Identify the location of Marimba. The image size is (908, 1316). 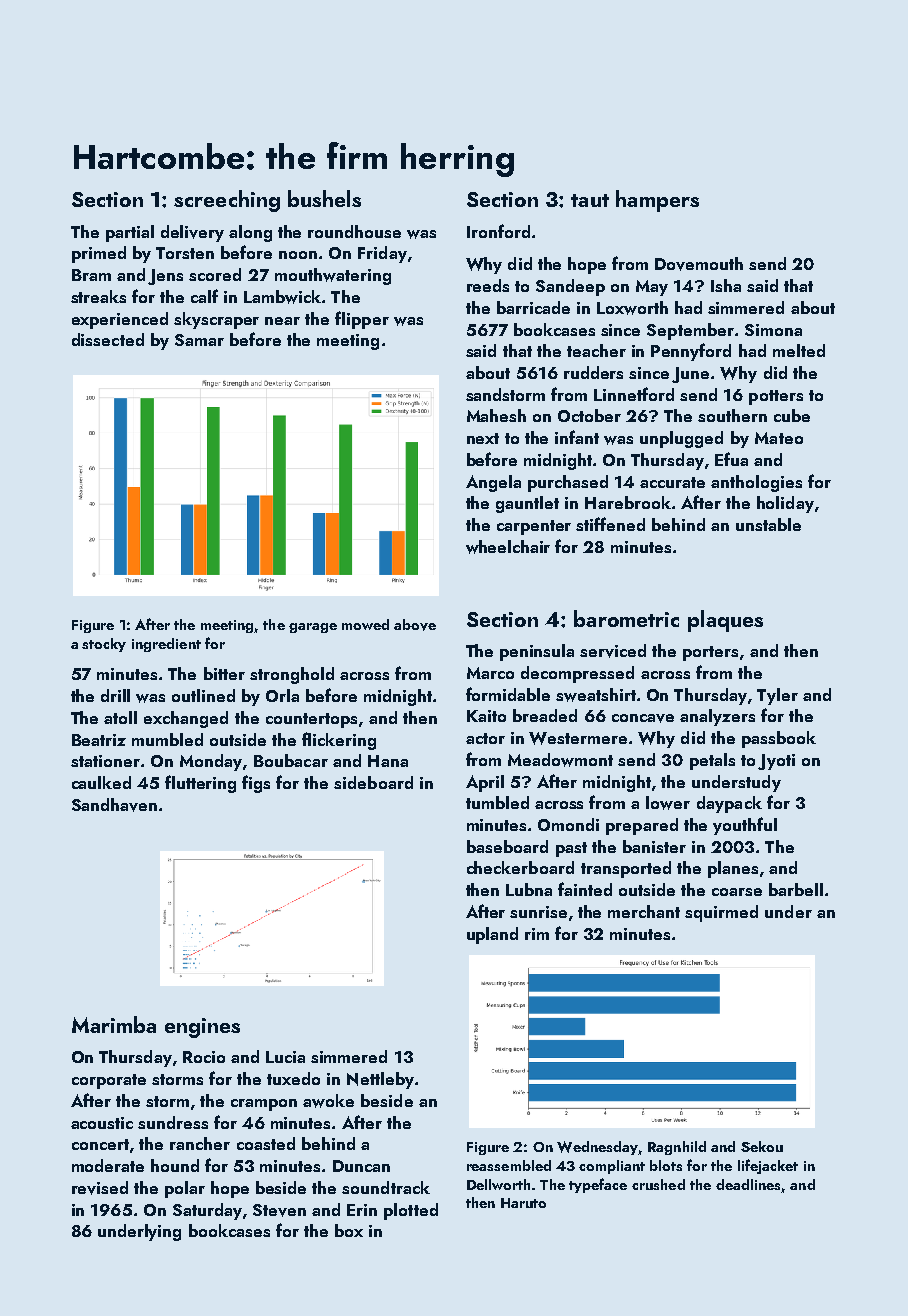
(114, 1024).
